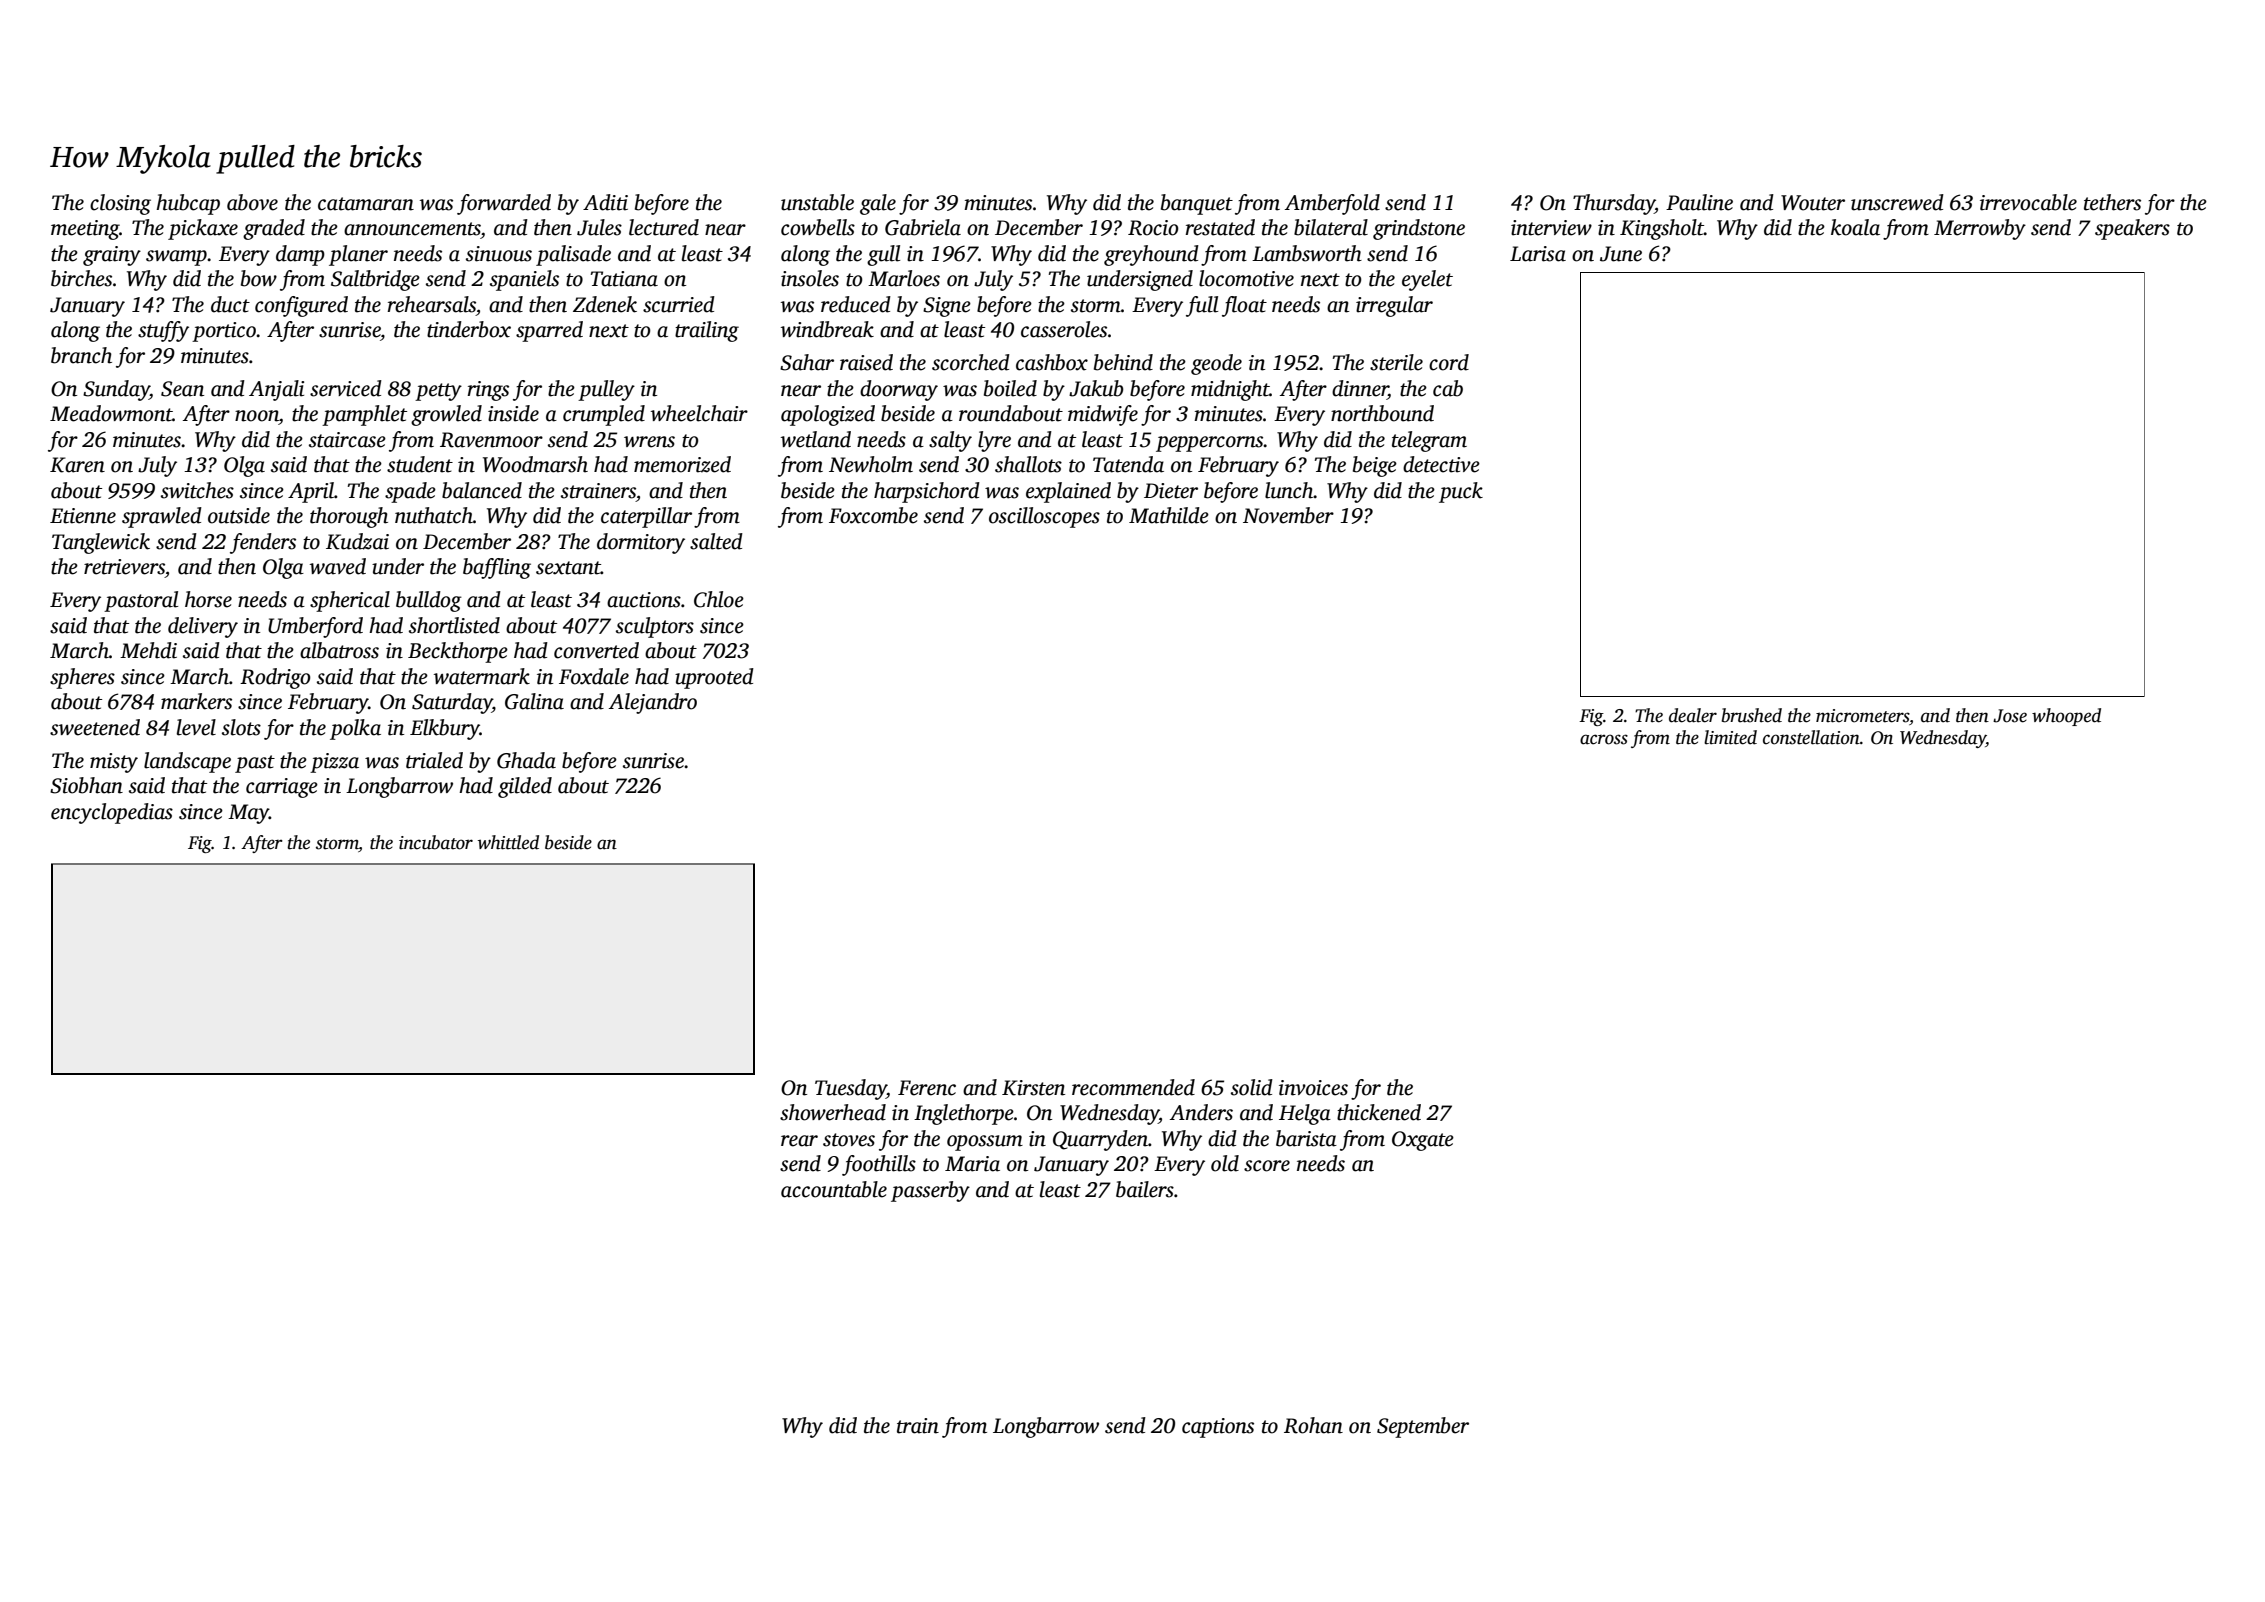  Describe the element at coordinates (1218, 1428) in the screenshot. I see `captions` at that location.
